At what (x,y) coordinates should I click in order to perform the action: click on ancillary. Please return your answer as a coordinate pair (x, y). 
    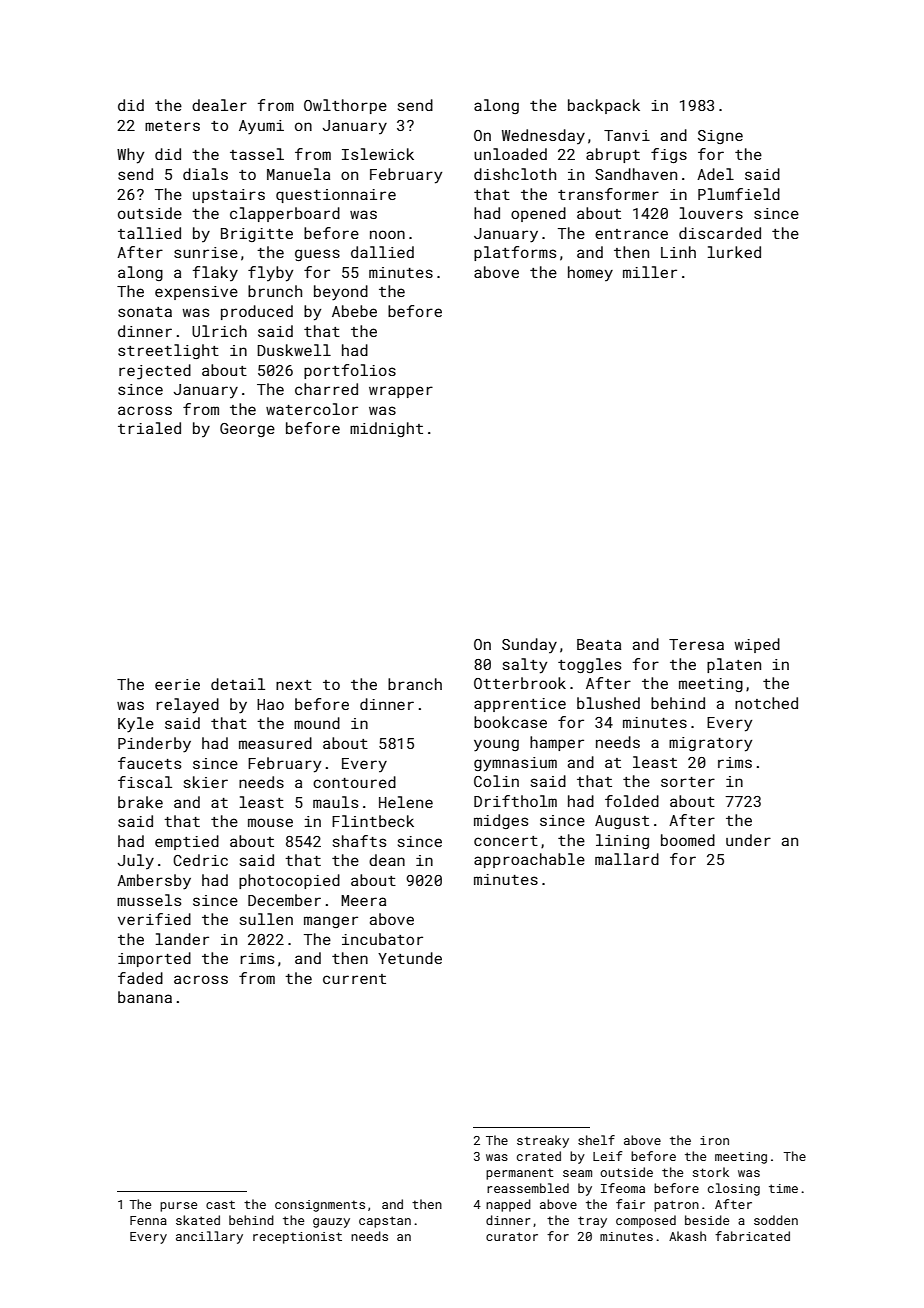
    Looking at the image, I should click on (209, 1237).
